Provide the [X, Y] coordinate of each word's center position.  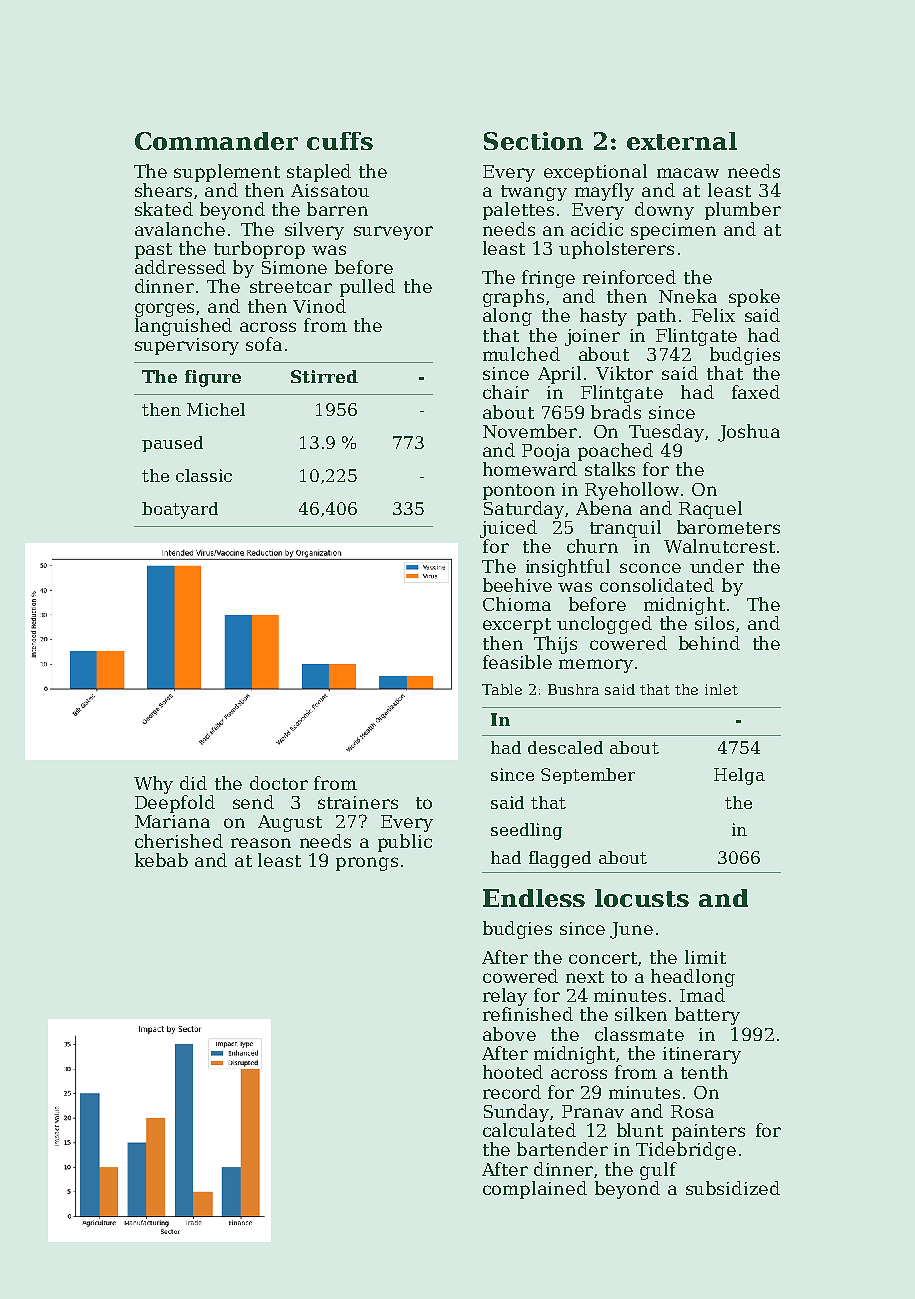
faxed [756, 392]
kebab [161, 860]
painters [708, 1132]
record [512, 1092]
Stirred [324, 376]
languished [183, 327]
